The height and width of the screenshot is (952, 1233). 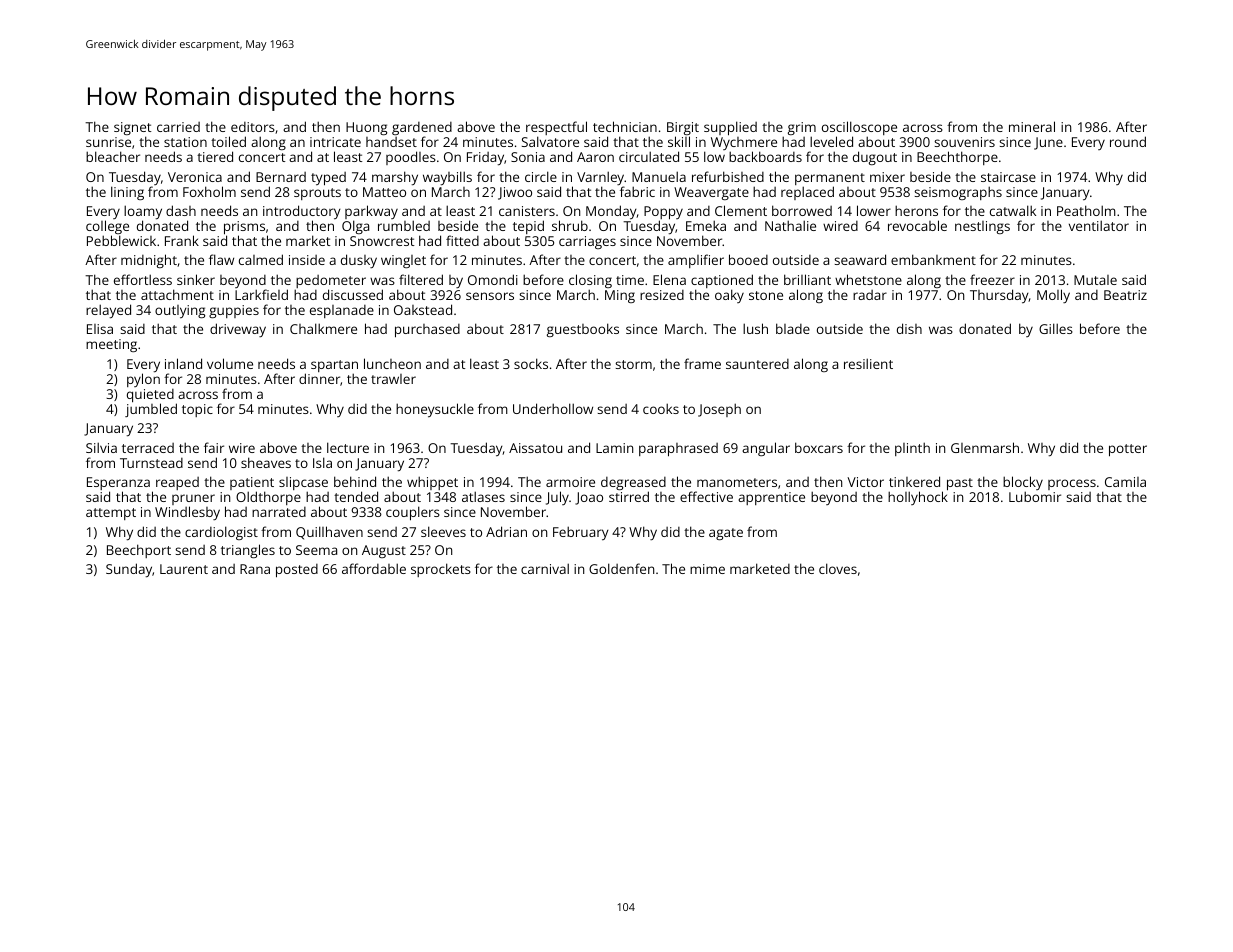 I want to click on lower, so click(x=874, y=210).
